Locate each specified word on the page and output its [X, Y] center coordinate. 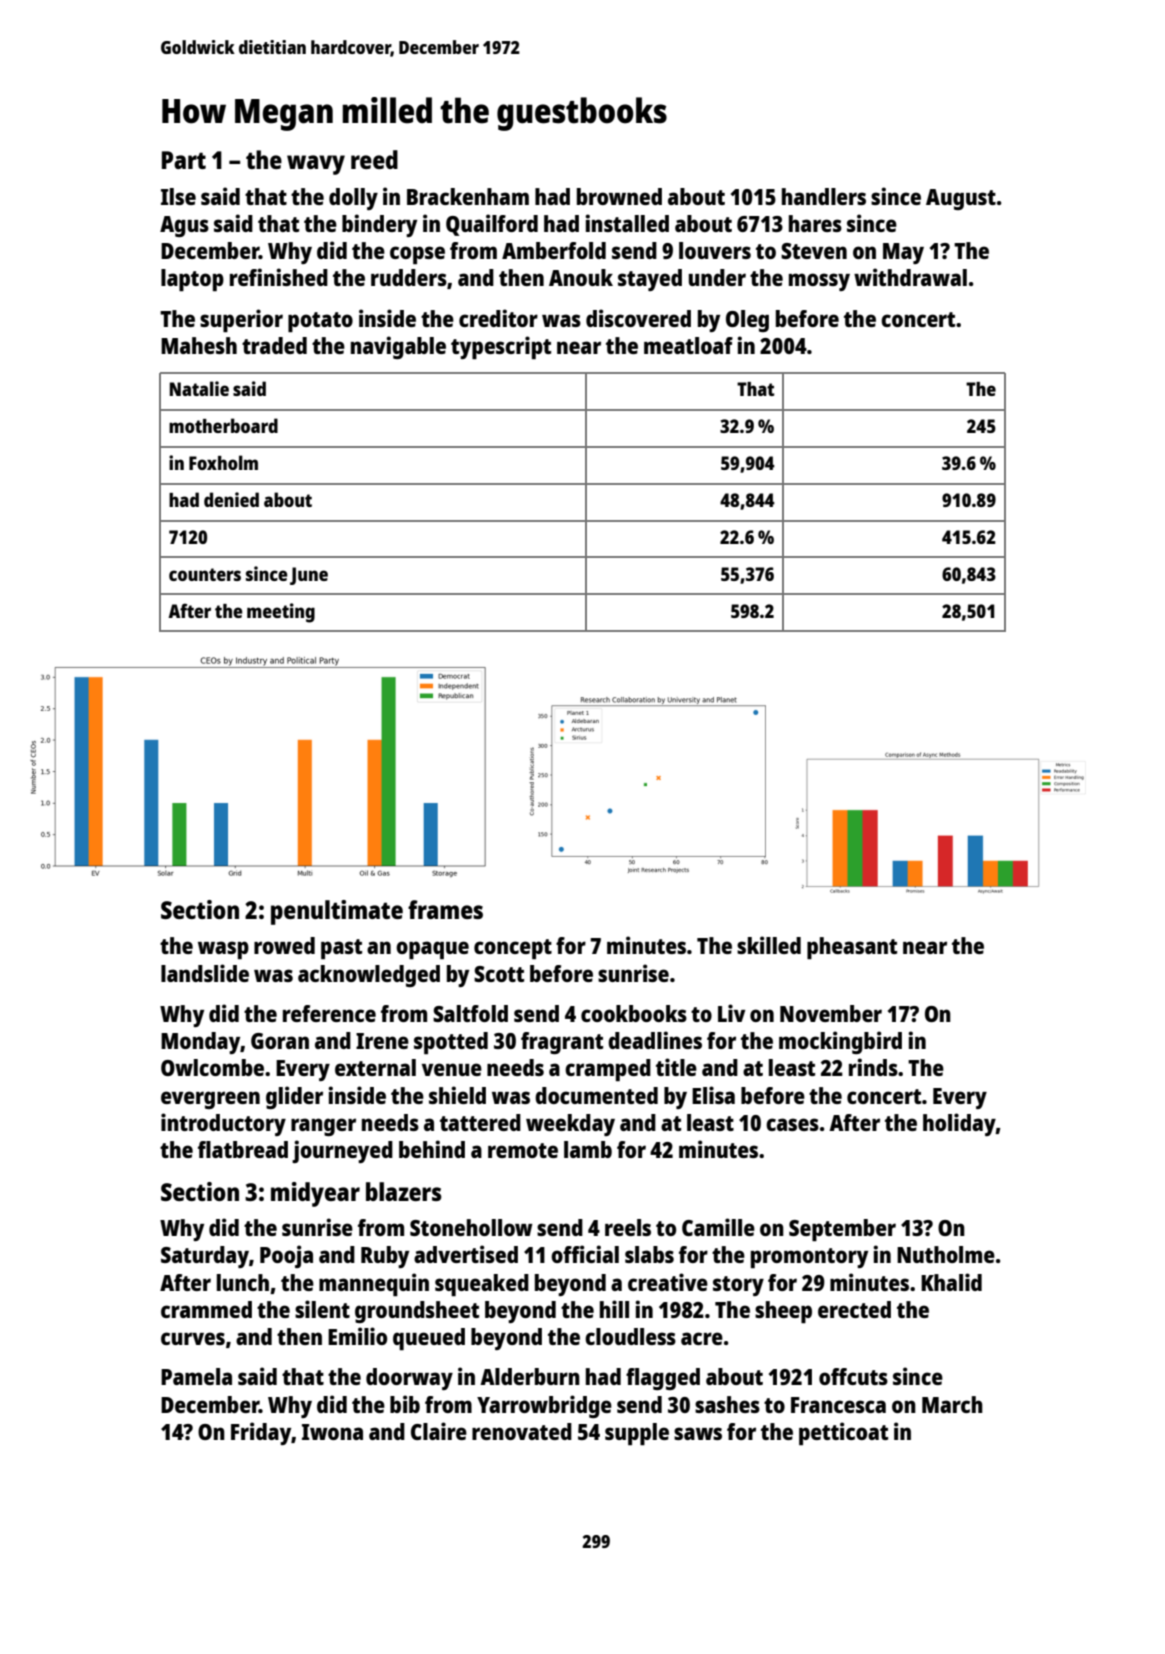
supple [637, 1434]
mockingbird [840, 1042]
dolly [353, 199]
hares [815, 223]
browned [619, 196]
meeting [281, 613]
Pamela [196, 1376]
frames [445, 909]
